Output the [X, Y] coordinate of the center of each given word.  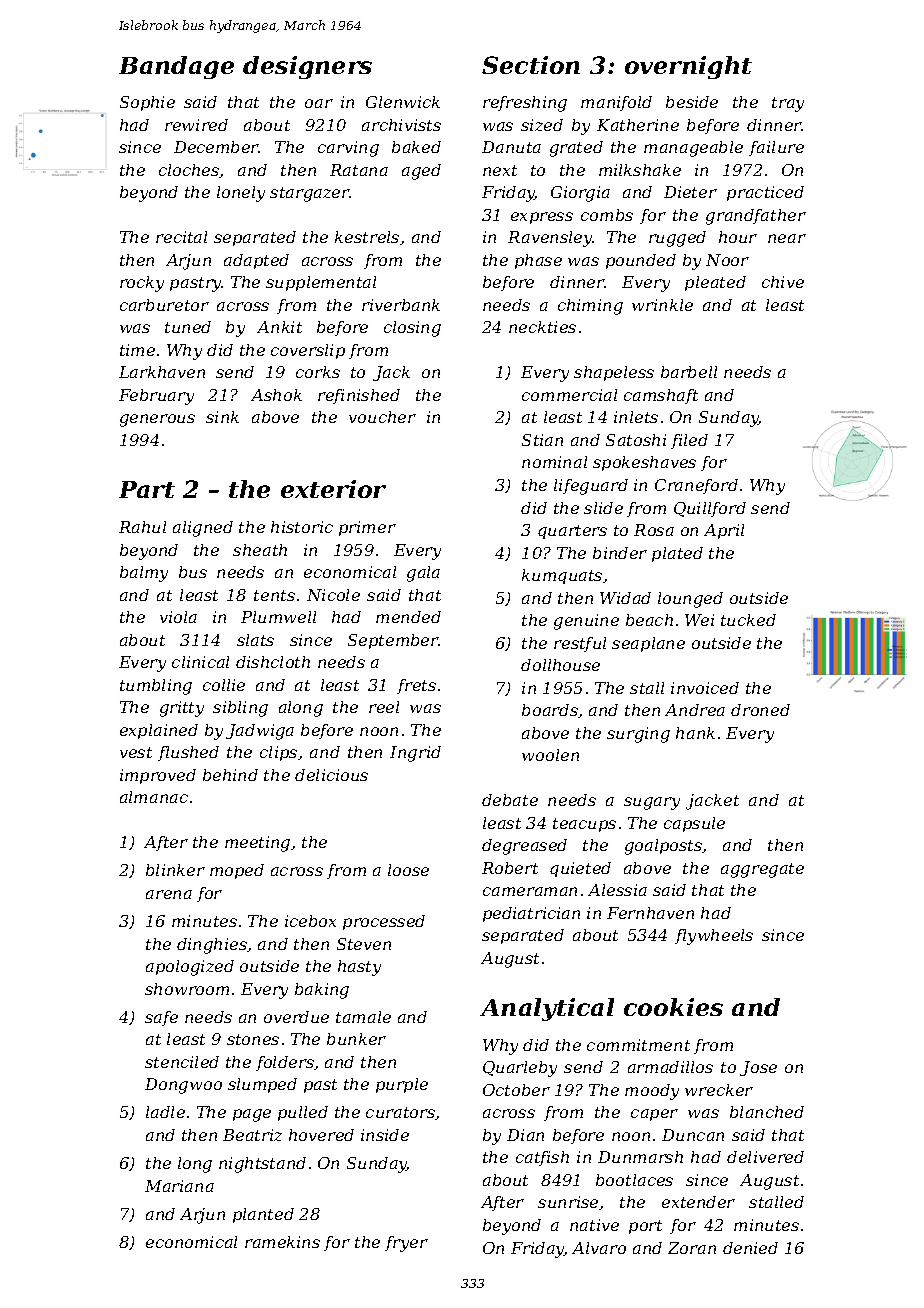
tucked [748, 620]
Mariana [179, 1186]
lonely [241, 194]
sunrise [568, 1202]
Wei [699, 620]
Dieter [690, 192]
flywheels [714, 937]
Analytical [547, 1009]
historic [302, 527]
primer [367, 528]
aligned [203, 529]
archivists [401, 125]
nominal [554, 462]
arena [169, 894]
